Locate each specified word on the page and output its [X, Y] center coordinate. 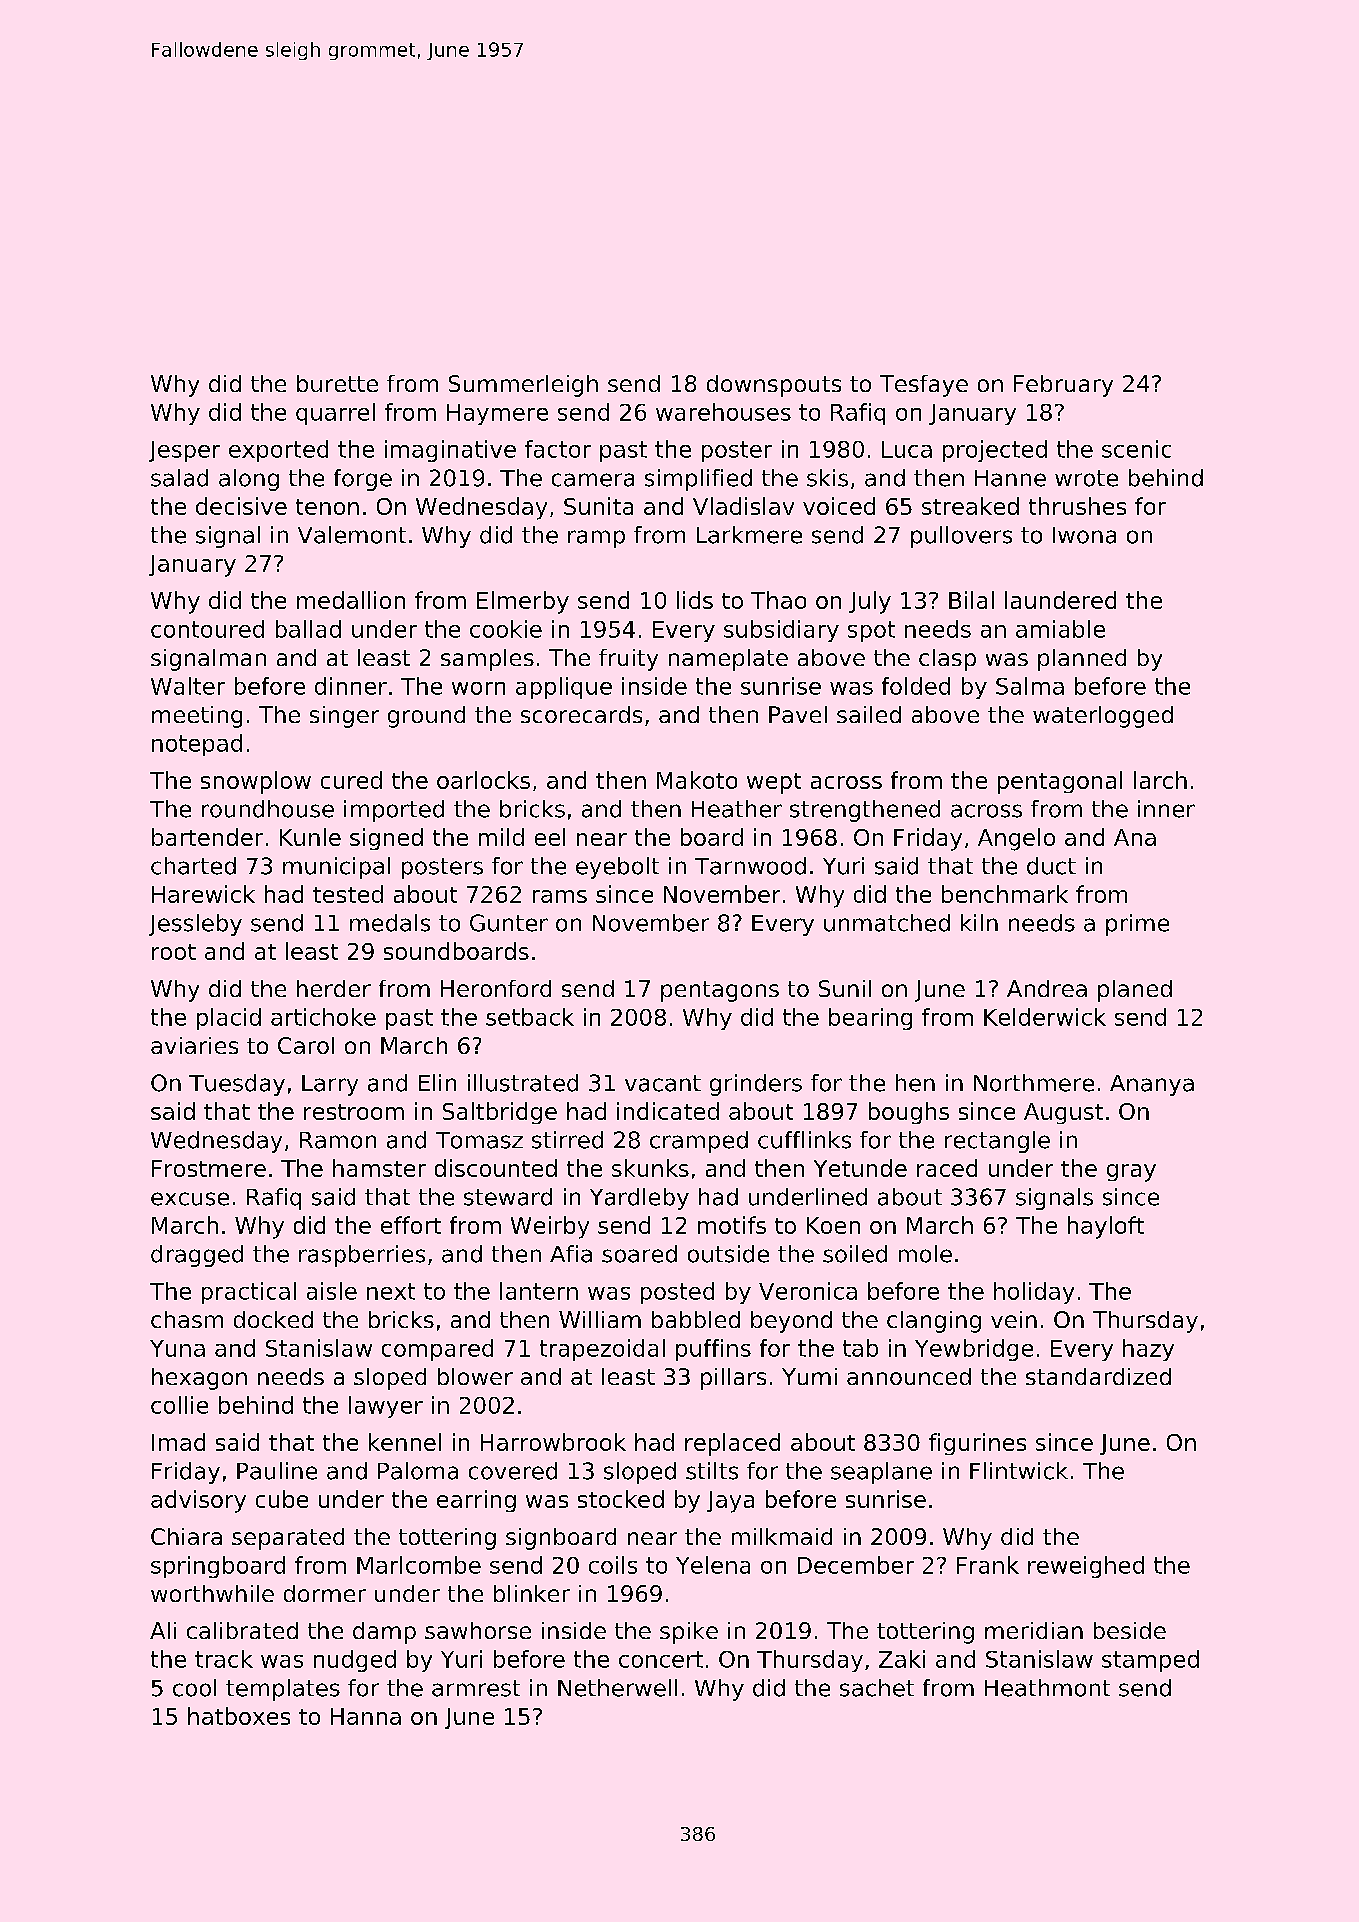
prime [1137, 925]
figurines [977, 1444]
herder [334, 988]
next [391, 1291]
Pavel [798, 714]
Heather [737, 809]
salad [179, 478]
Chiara [186, 1536]
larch [1160, 780]
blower [475, 1376]
